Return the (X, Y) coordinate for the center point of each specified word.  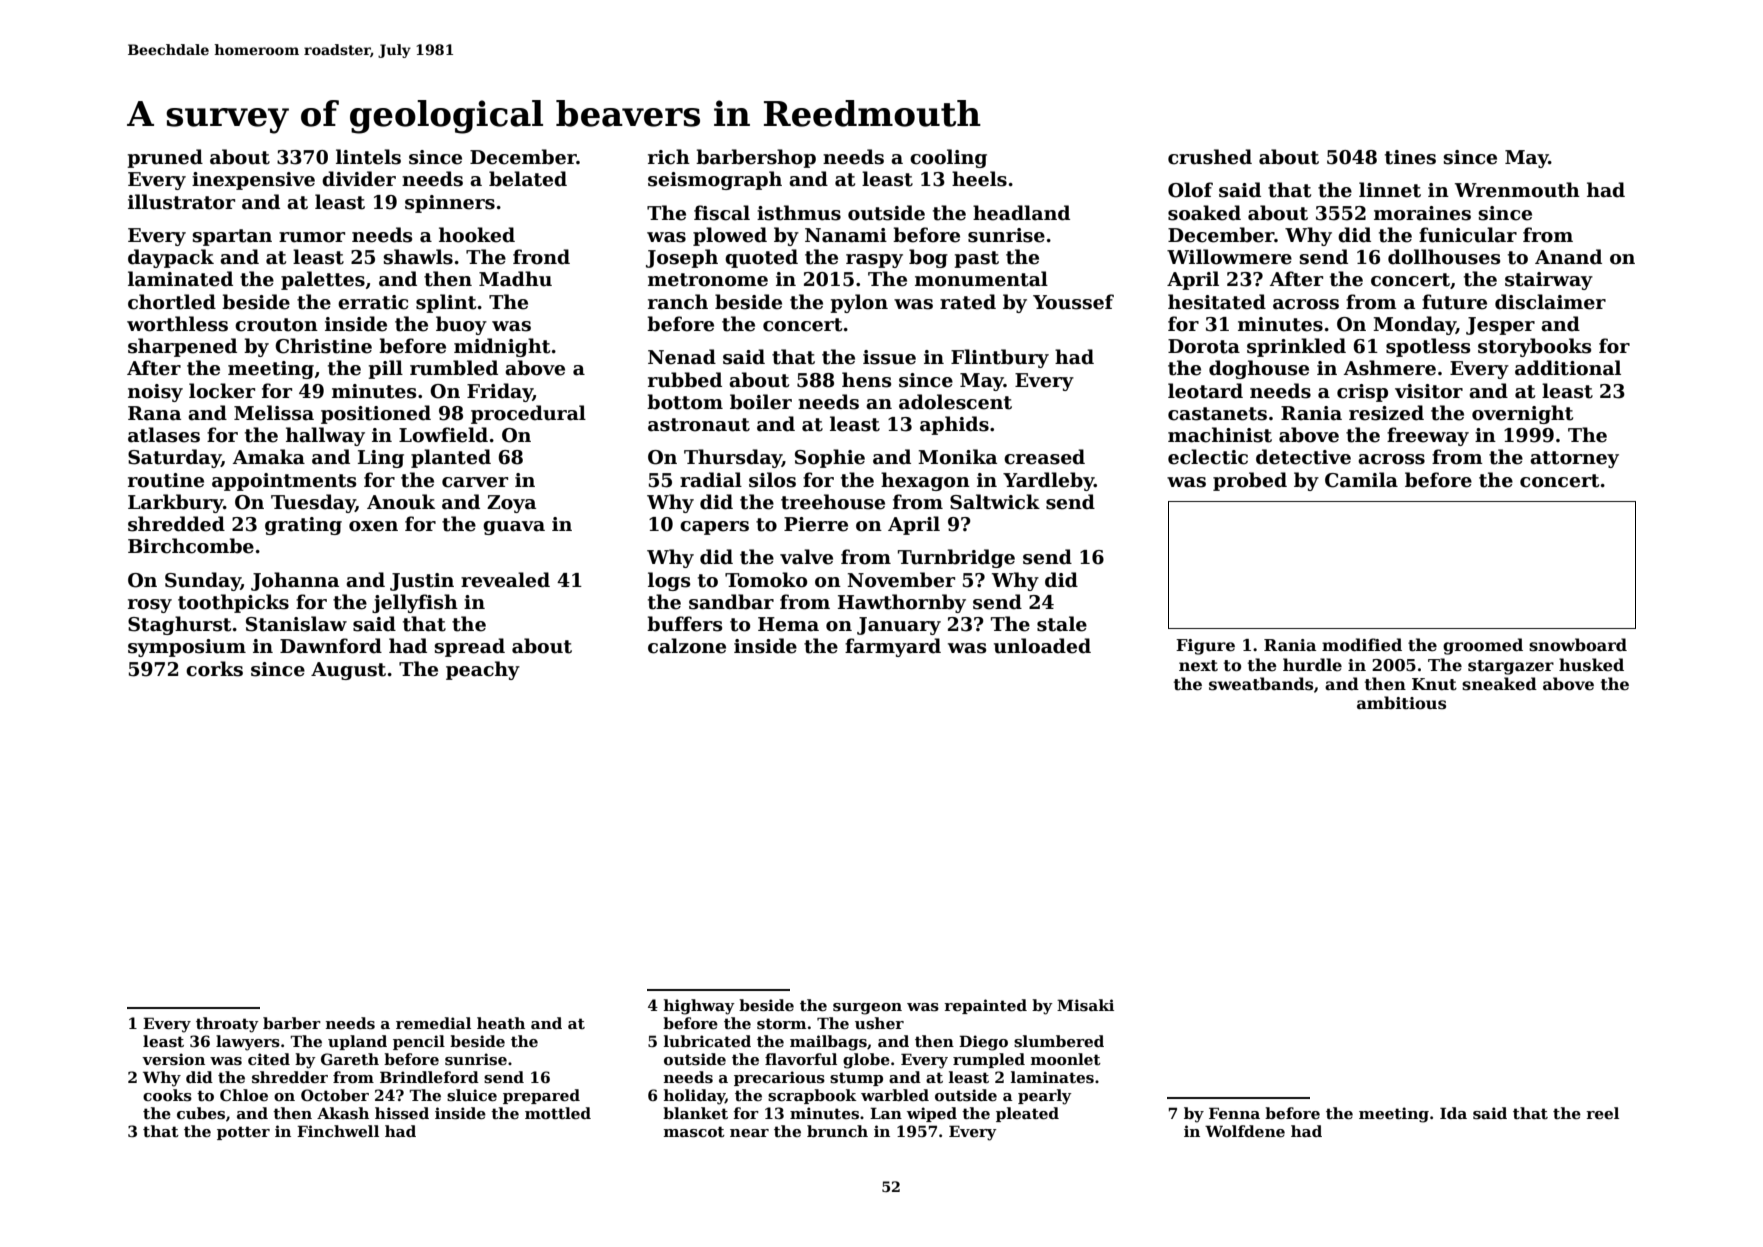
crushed (1210, 157)
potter (243, 1133)
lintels (368, 157)
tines (1410, 157)
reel (1602, 1113)
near (749, 1133)
